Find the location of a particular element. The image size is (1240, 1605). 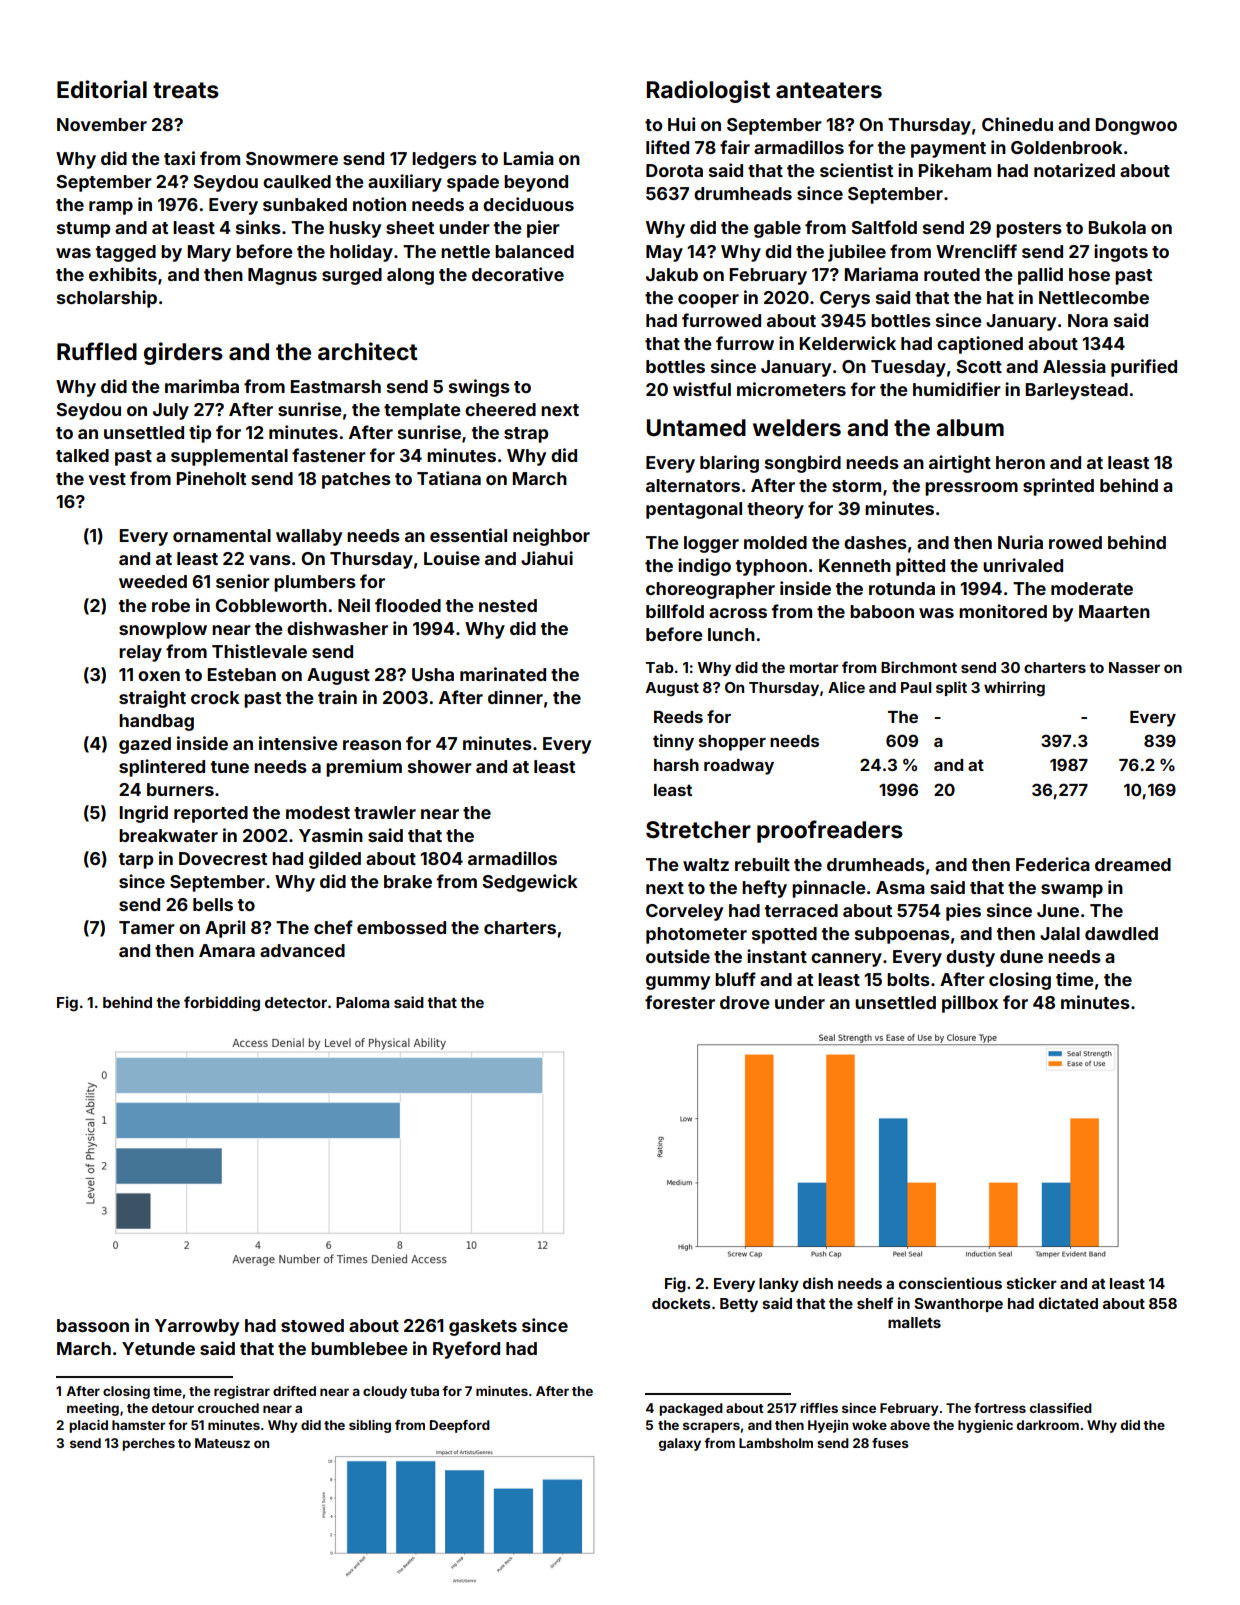

subpoenas is located at coordinates (902, 935).
